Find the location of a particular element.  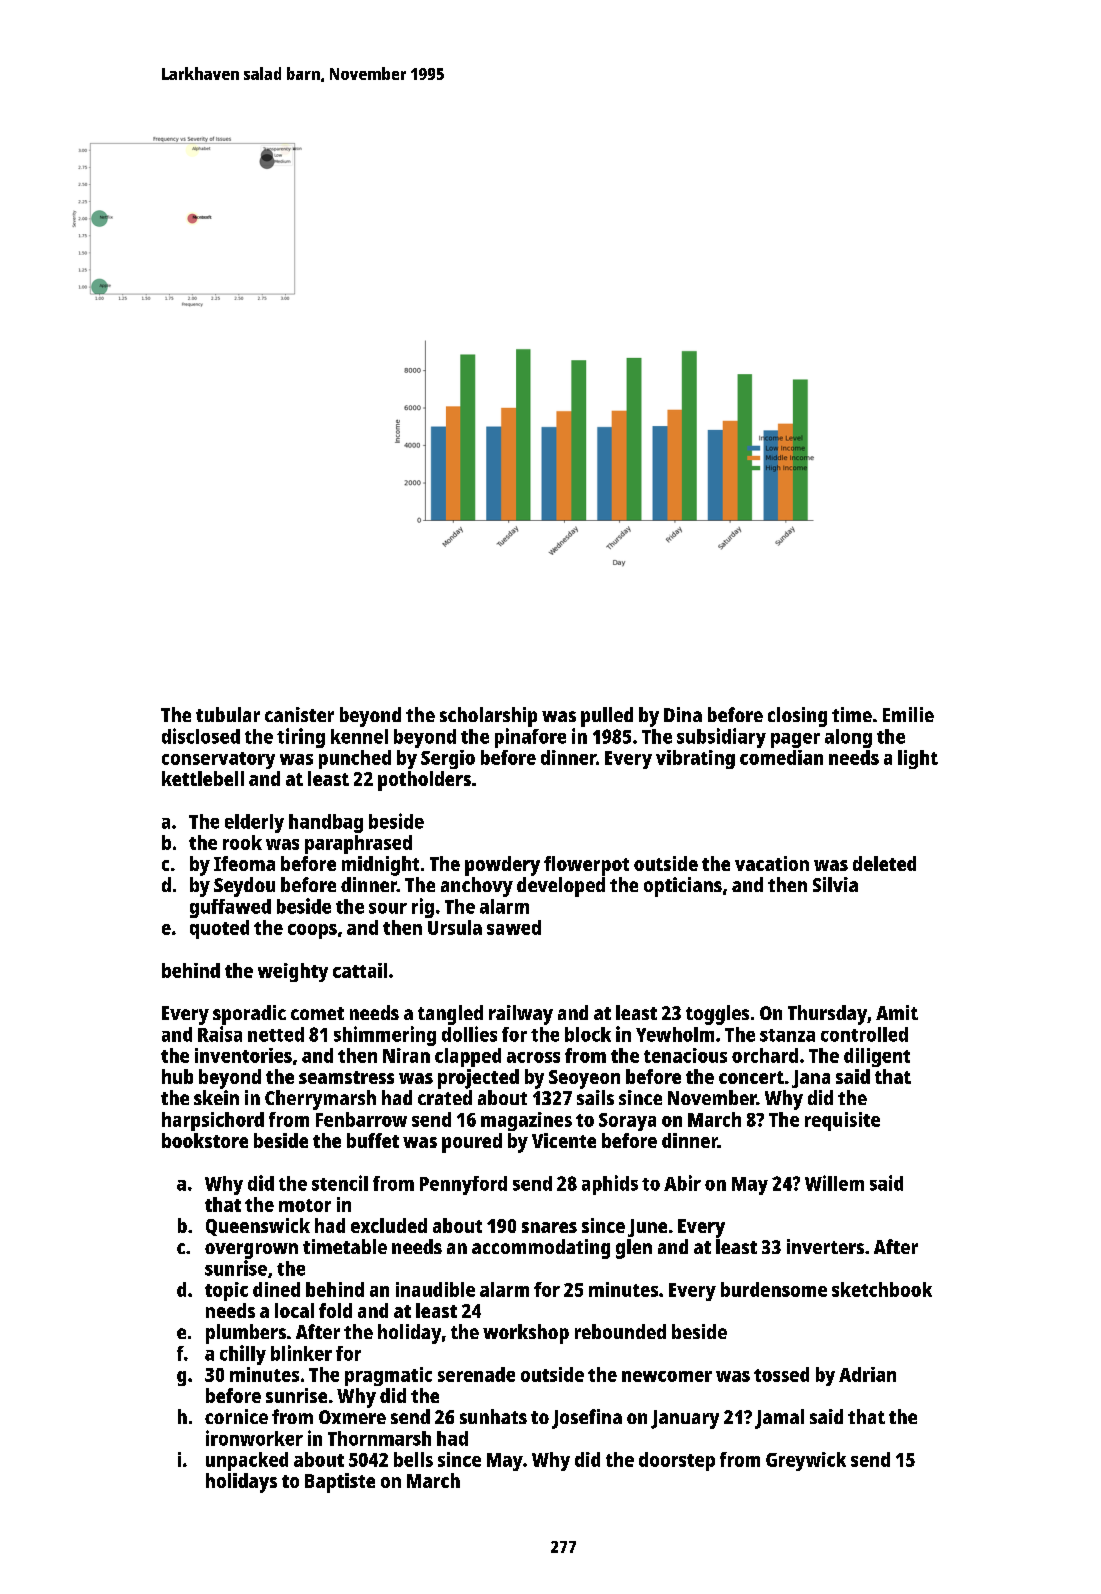

stencil is located at coordinates (340, 1183).
